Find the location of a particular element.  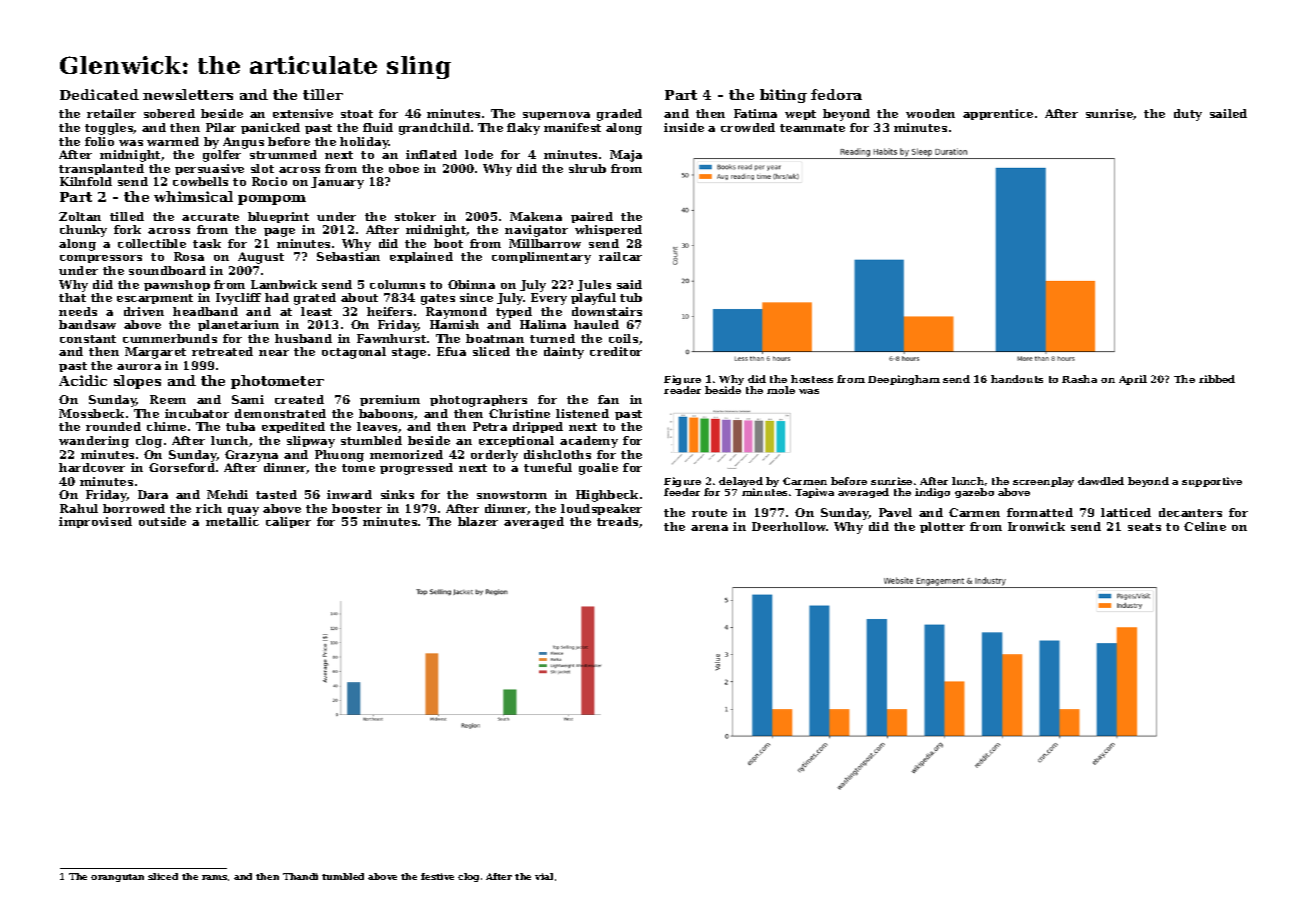

Dedicated is located at coordinates (99, 94).
